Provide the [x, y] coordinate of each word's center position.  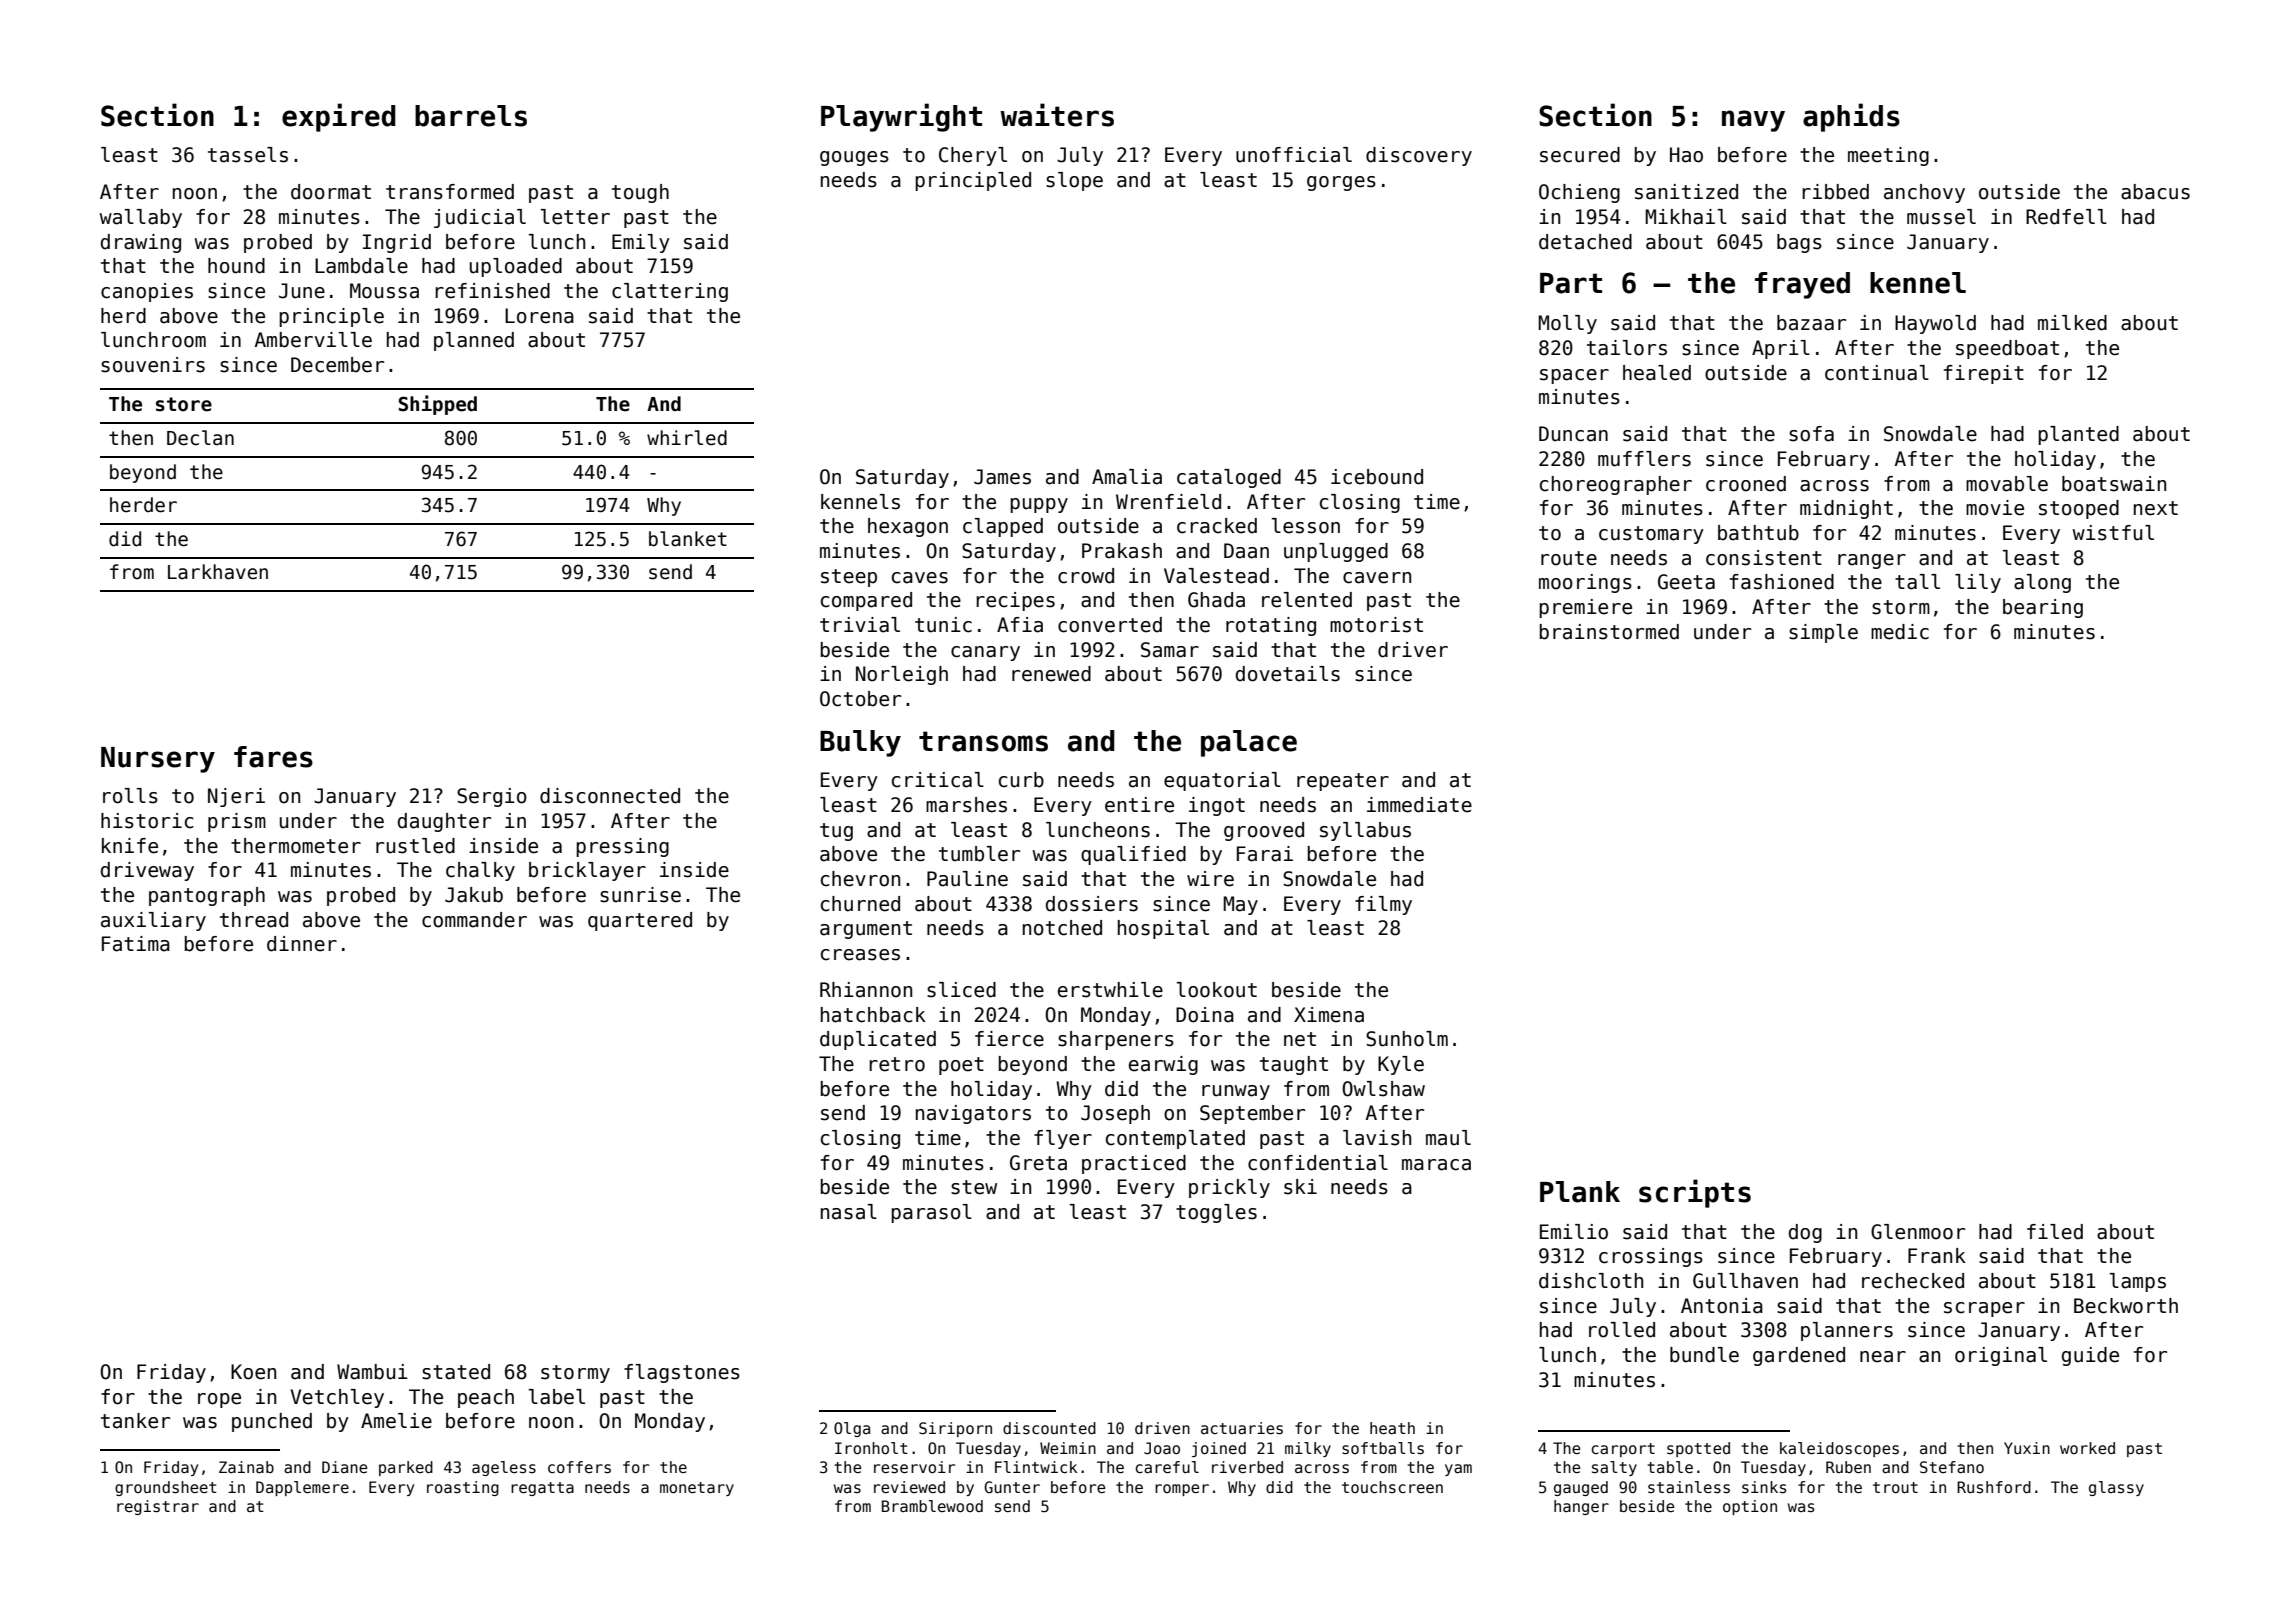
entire [1139, 805]
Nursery [158, 760]
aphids [1851, 117]
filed [2055, 1232]
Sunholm [1407, 1039]
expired [339, 117]
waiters [1057, 115]
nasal [849, 1212]
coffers [579, 1467]
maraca [1436, 1165]
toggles [1216, 1213]
